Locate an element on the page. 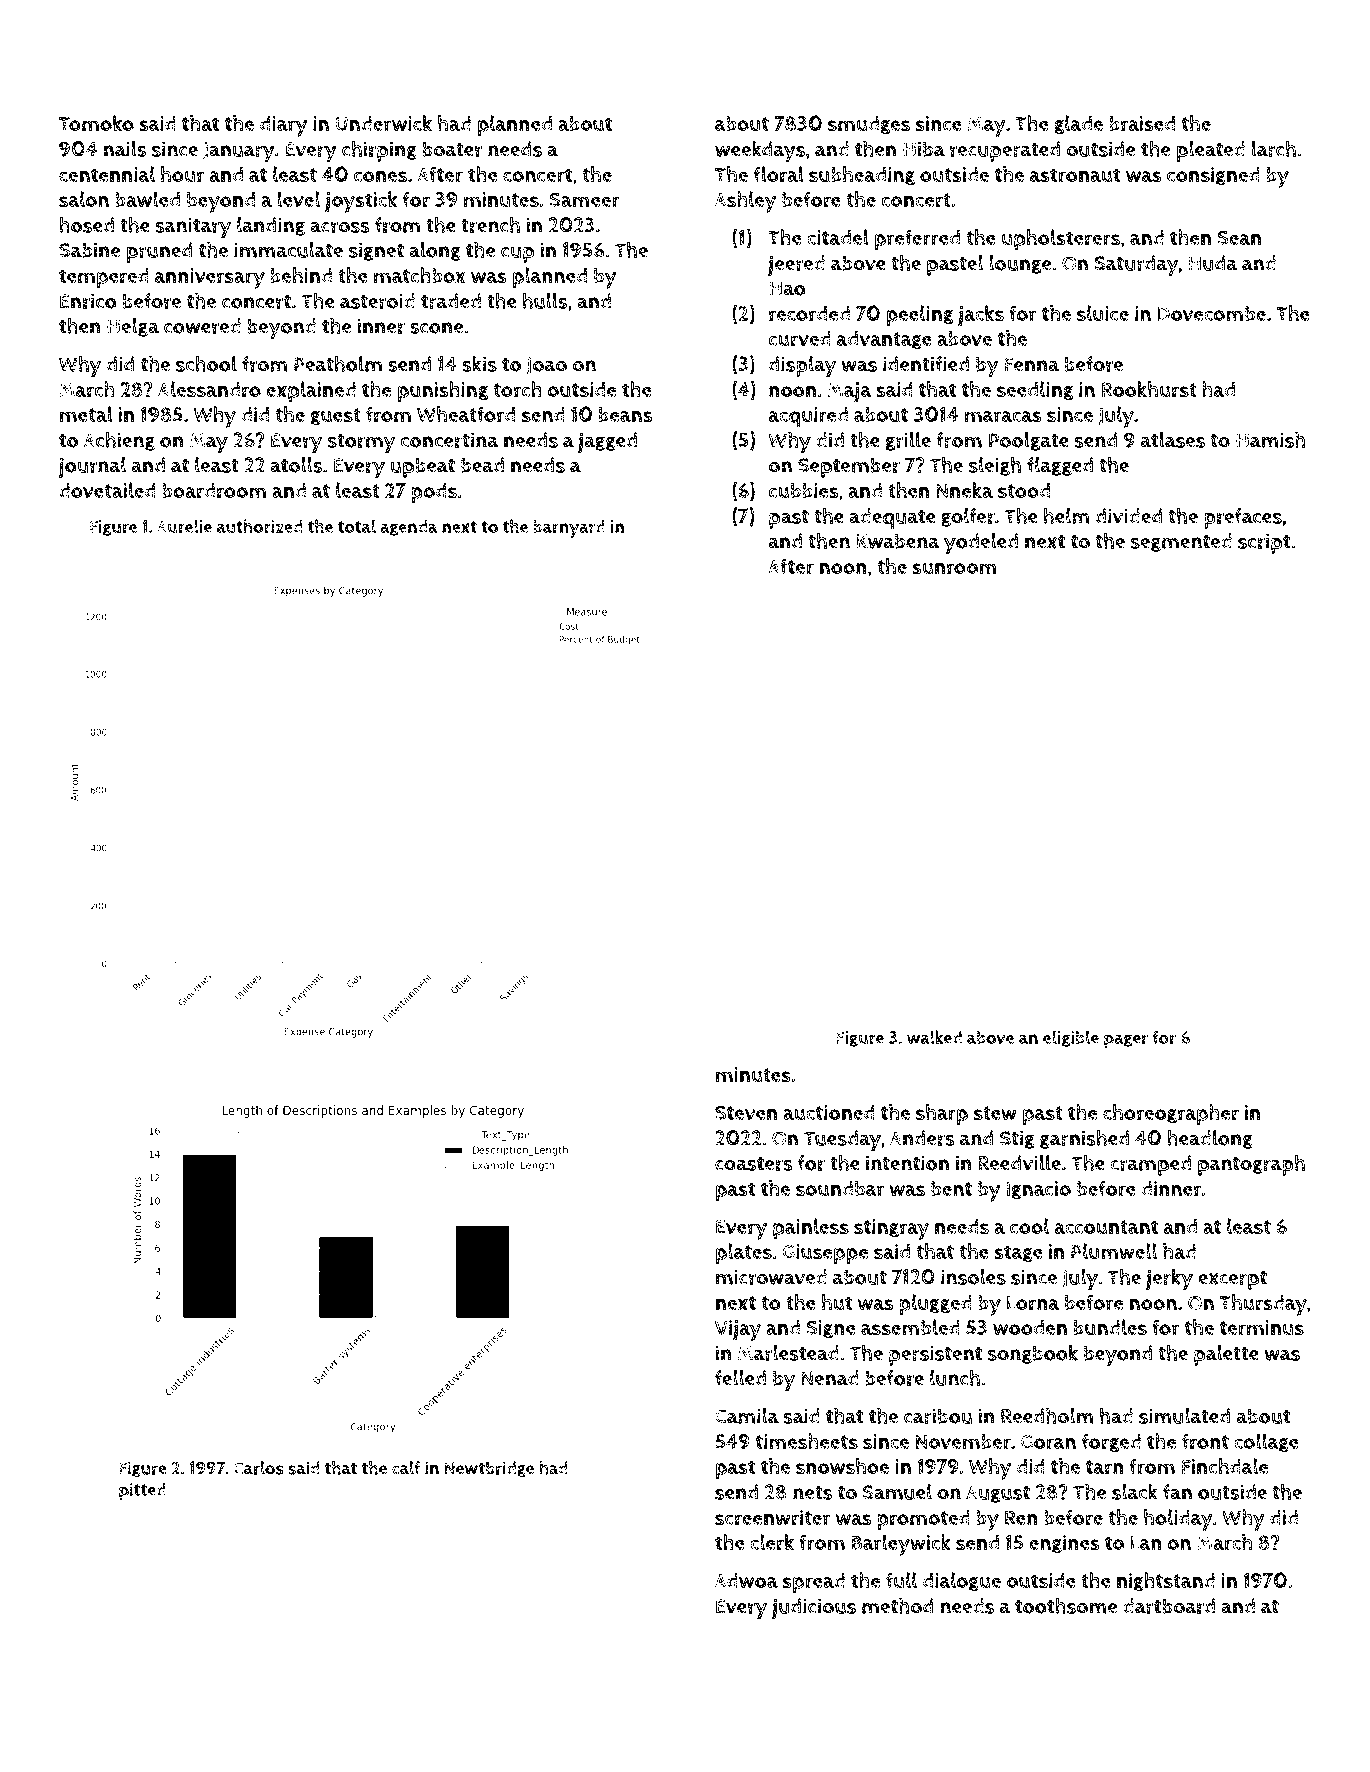 Image resolution: width=1370 pixels, height=1772 pixels. terminus is located at coordinates (1262, 1328).
